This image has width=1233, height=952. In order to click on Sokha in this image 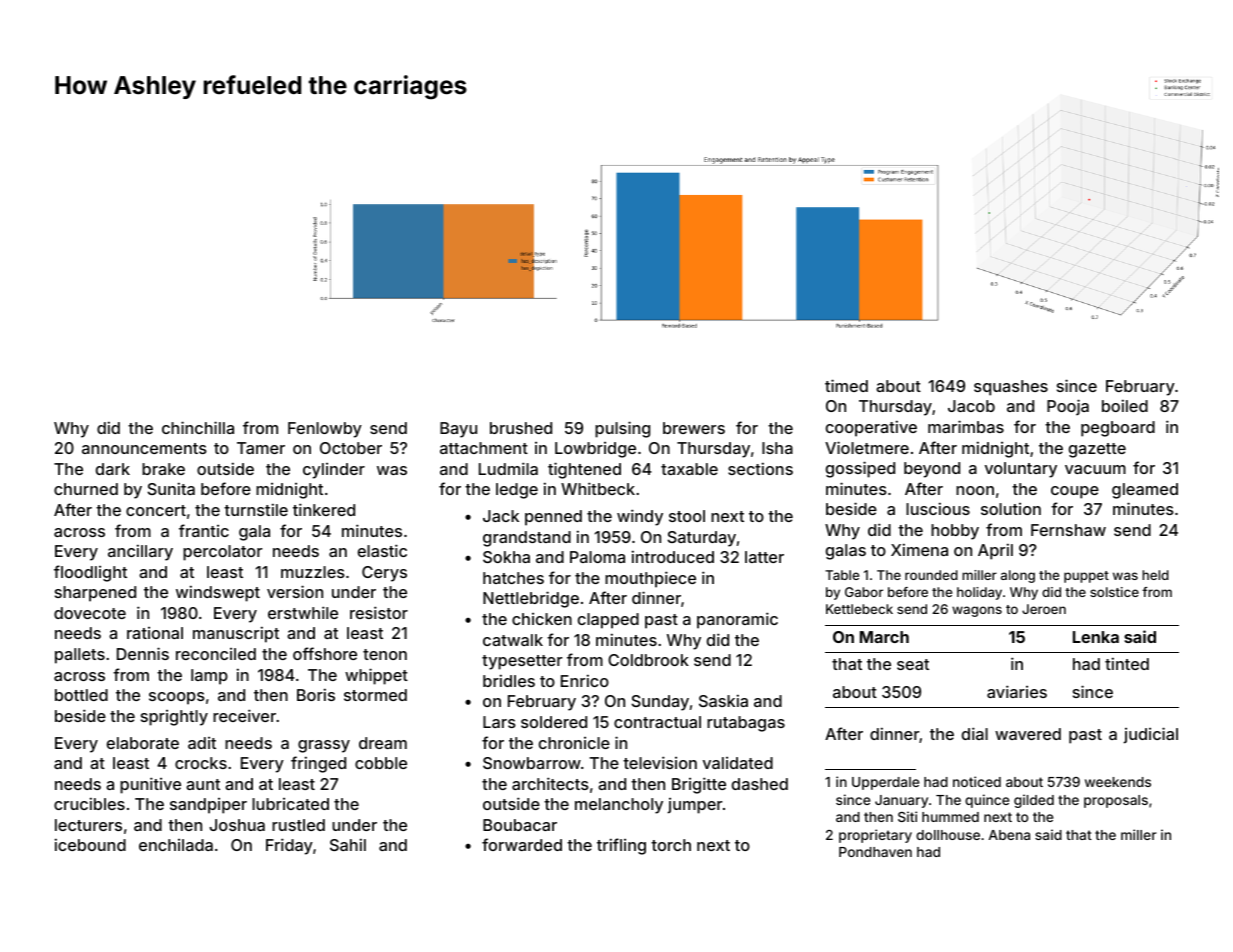, I will do `click(506, 557)`.
